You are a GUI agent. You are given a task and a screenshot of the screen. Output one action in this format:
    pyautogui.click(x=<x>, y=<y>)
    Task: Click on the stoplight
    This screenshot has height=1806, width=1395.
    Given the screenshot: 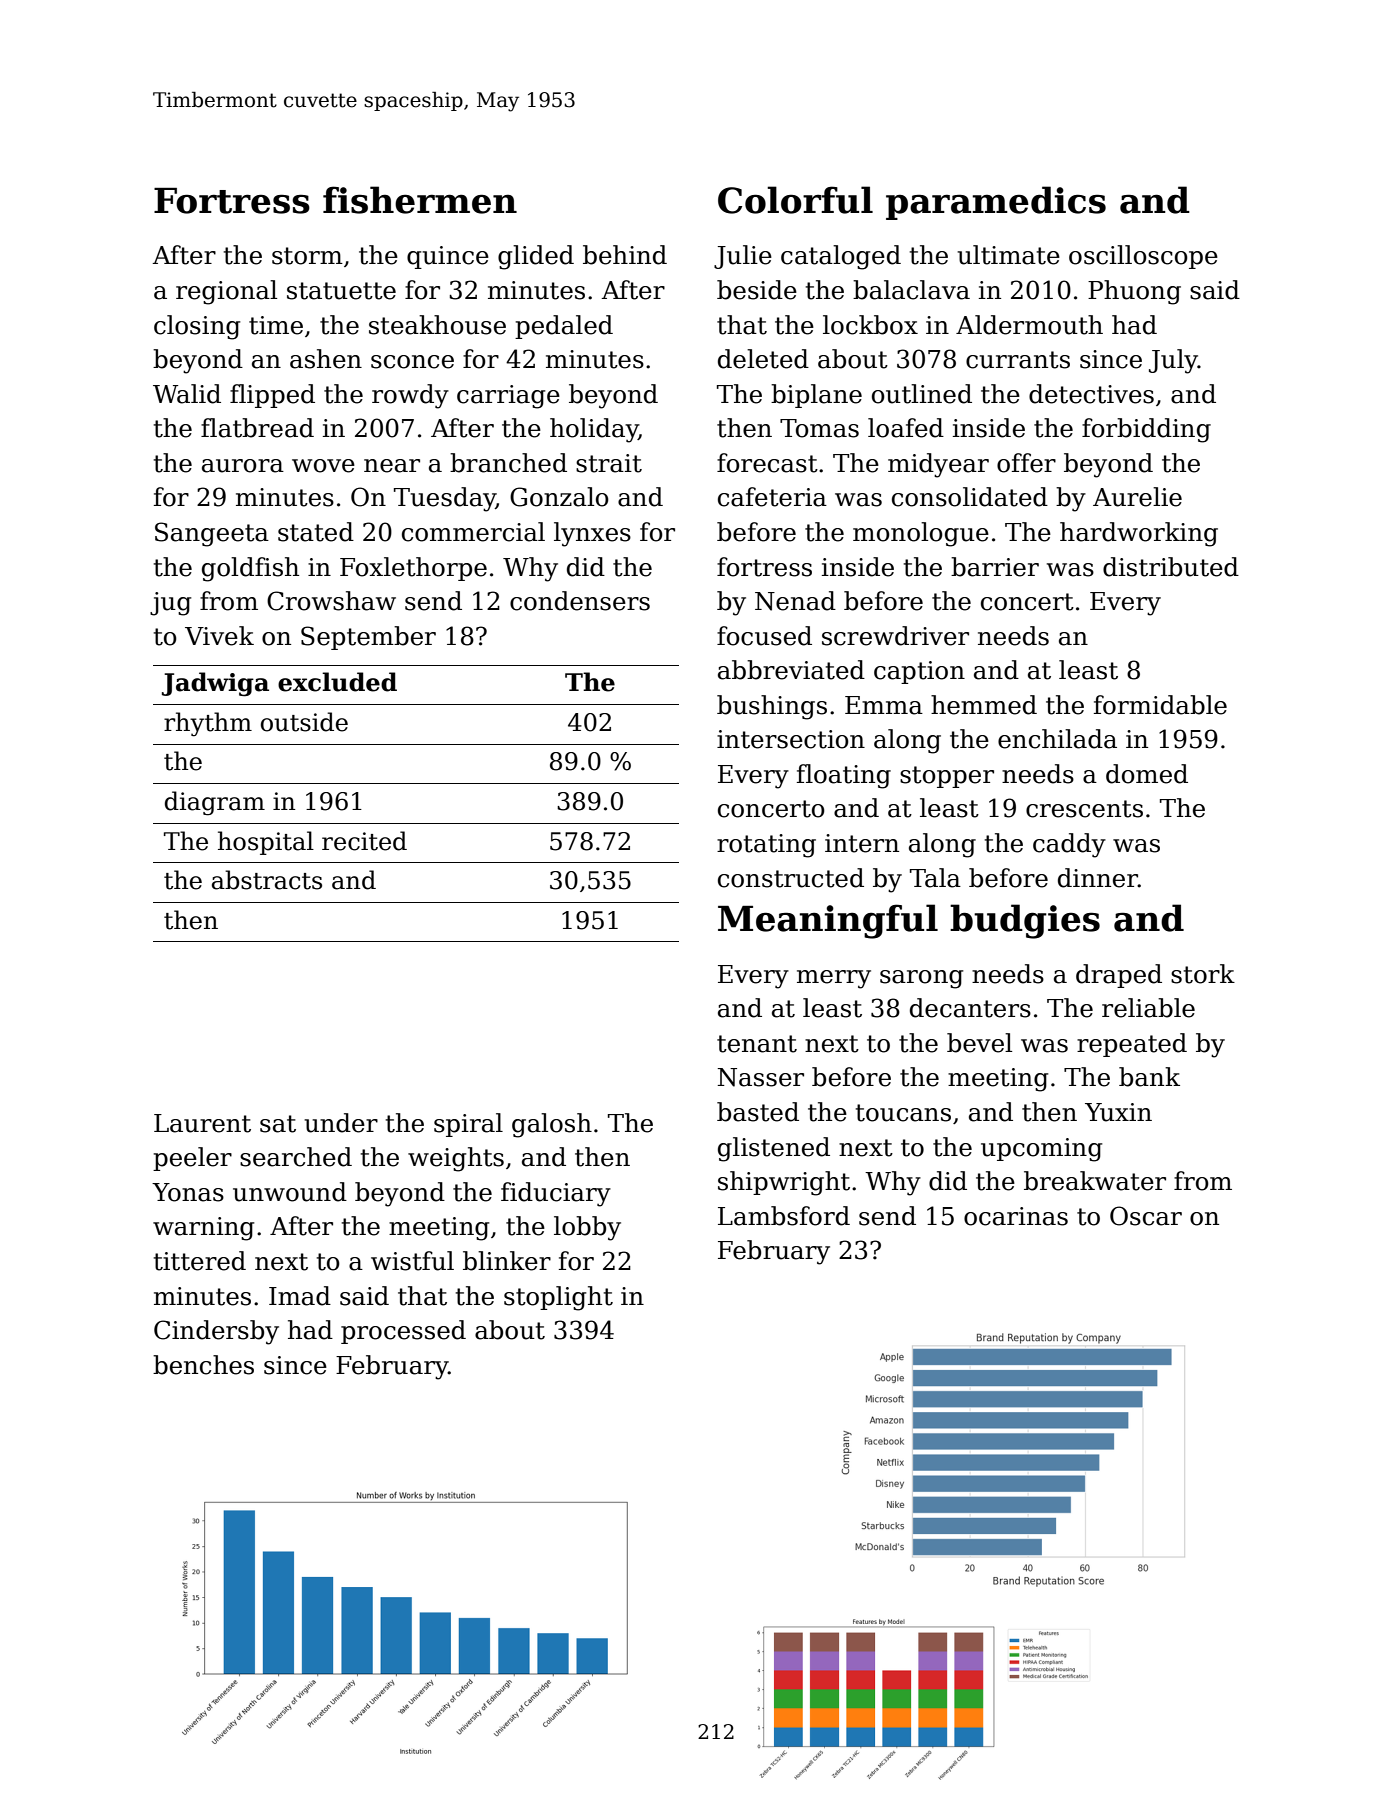 What is the action you would take?
    pyautogui.click(x=558, y=1298)
